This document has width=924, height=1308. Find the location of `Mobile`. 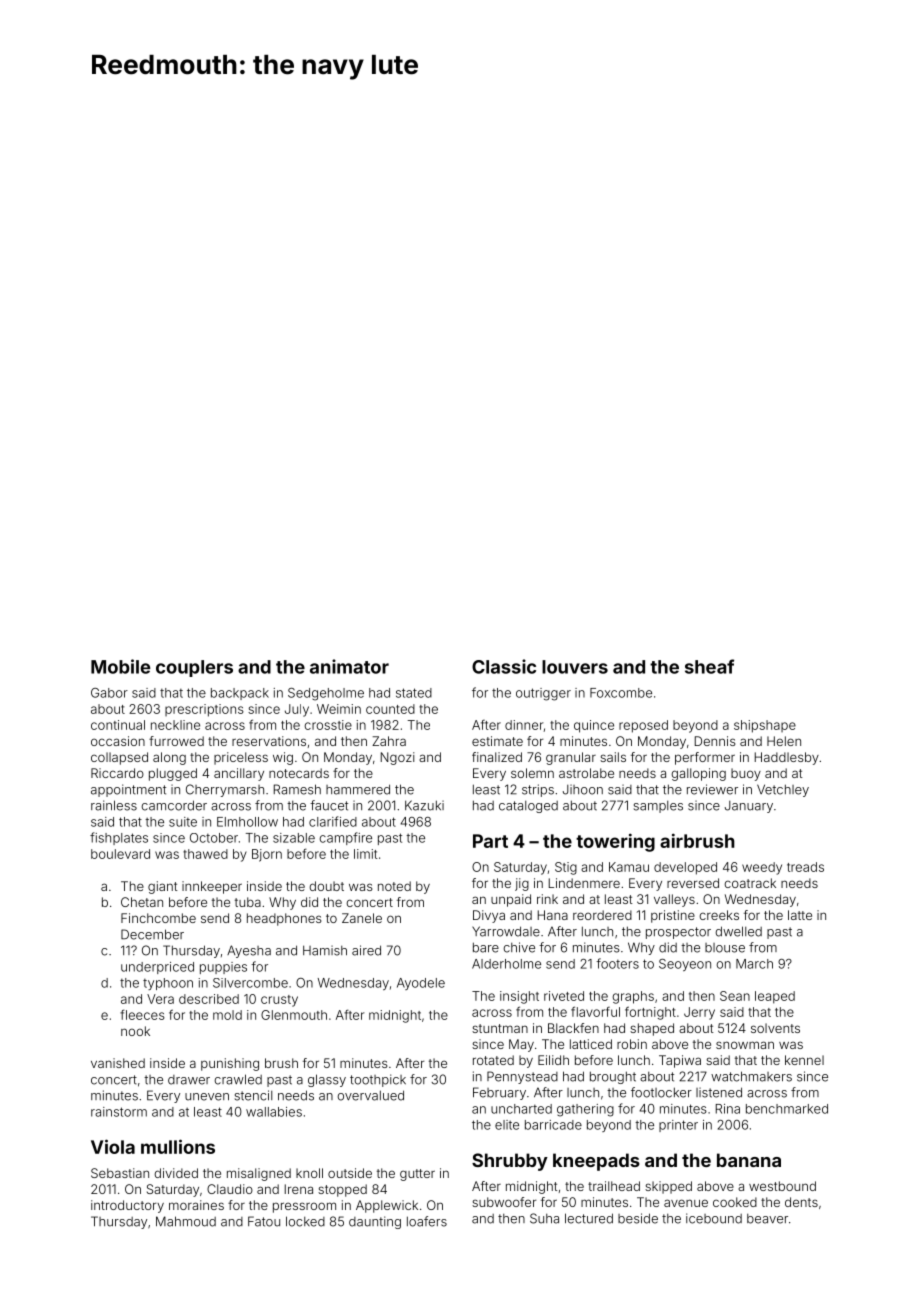

Mobile is located at coordinates (120, 666).
